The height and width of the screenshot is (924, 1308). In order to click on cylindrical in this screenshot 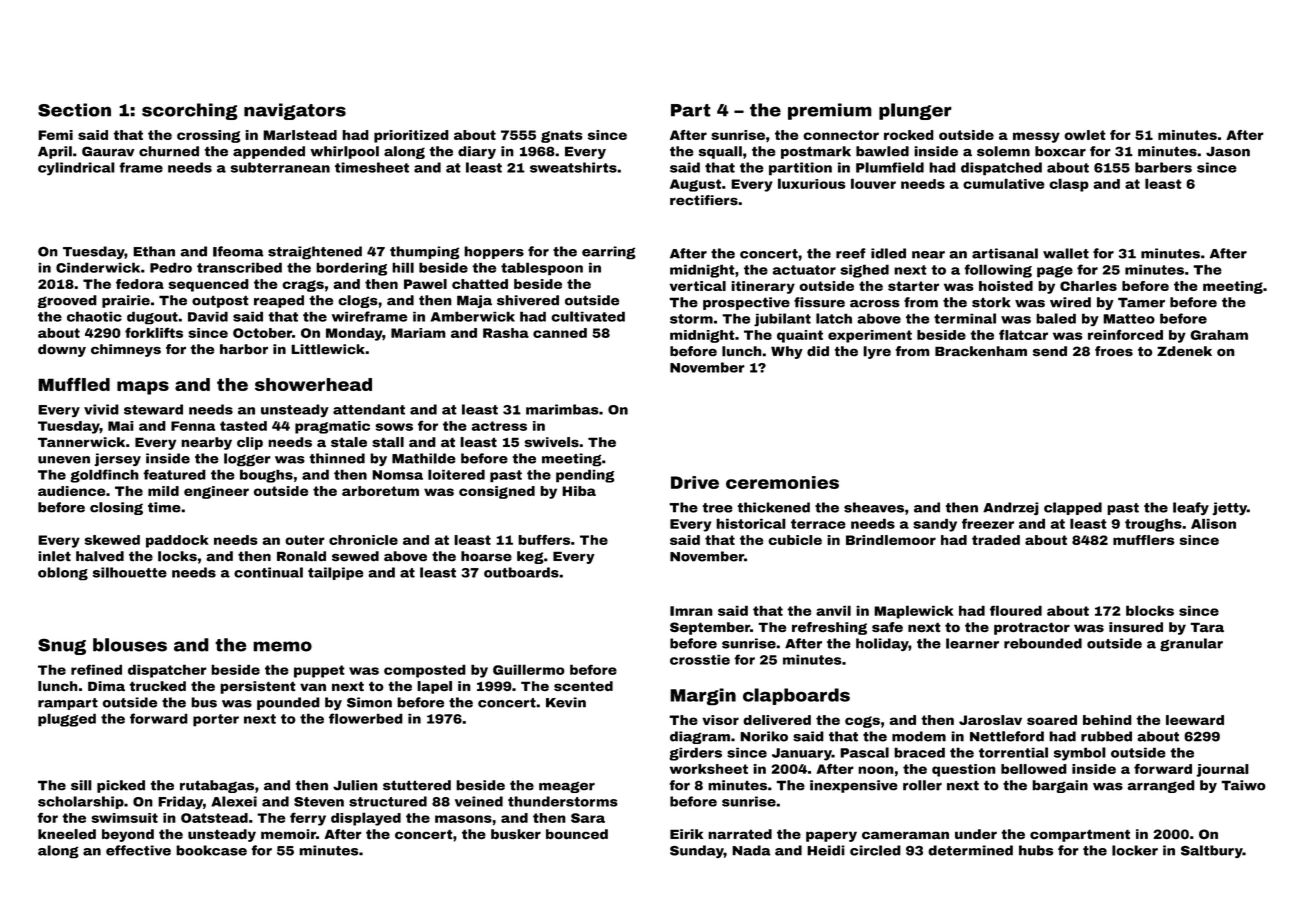, I will do `click(76, 168)`.
